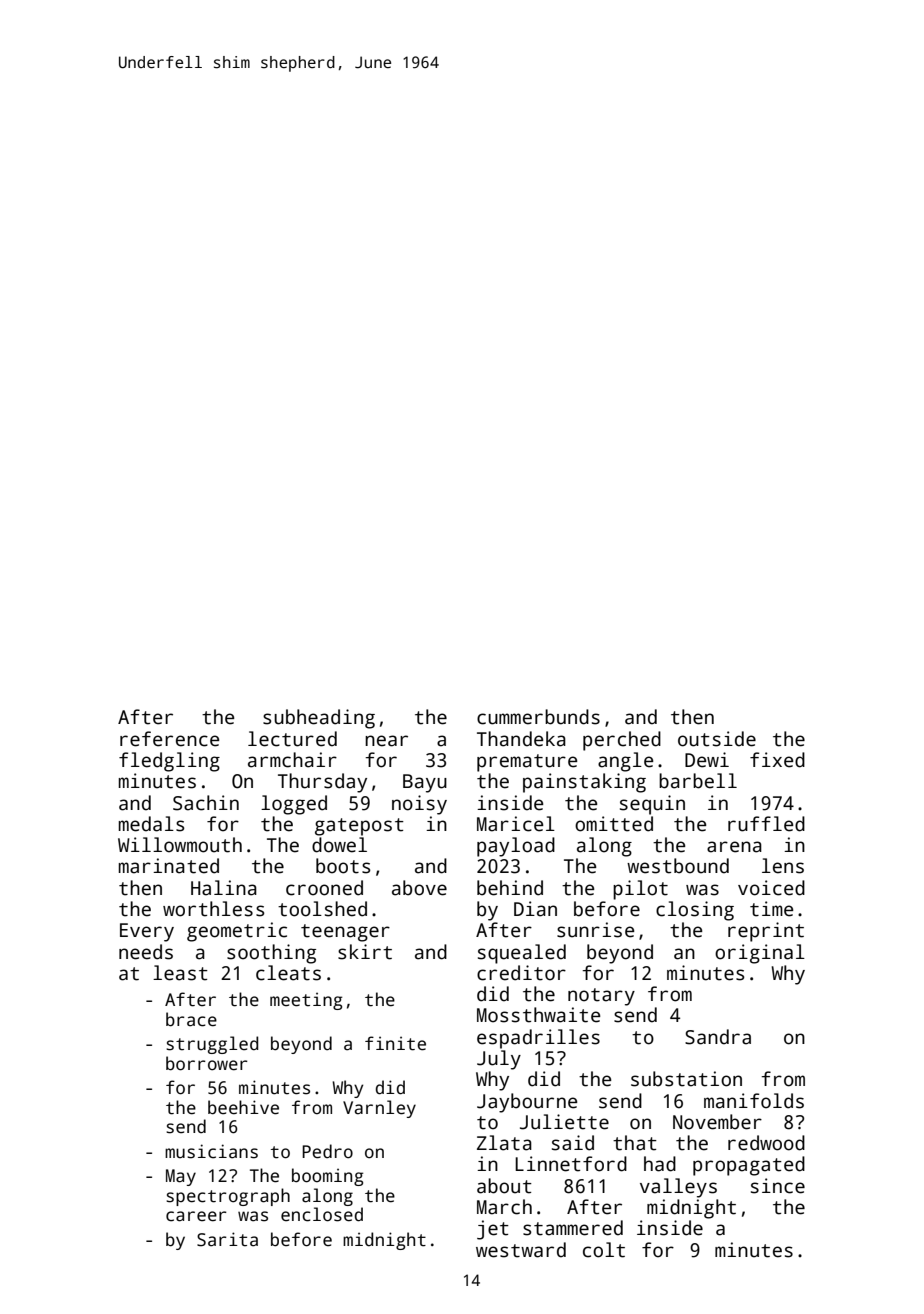 This image has width=924, height=1314. Describe the element at coordinates (169, 762) in the image. I see `fledgling` at that location.
